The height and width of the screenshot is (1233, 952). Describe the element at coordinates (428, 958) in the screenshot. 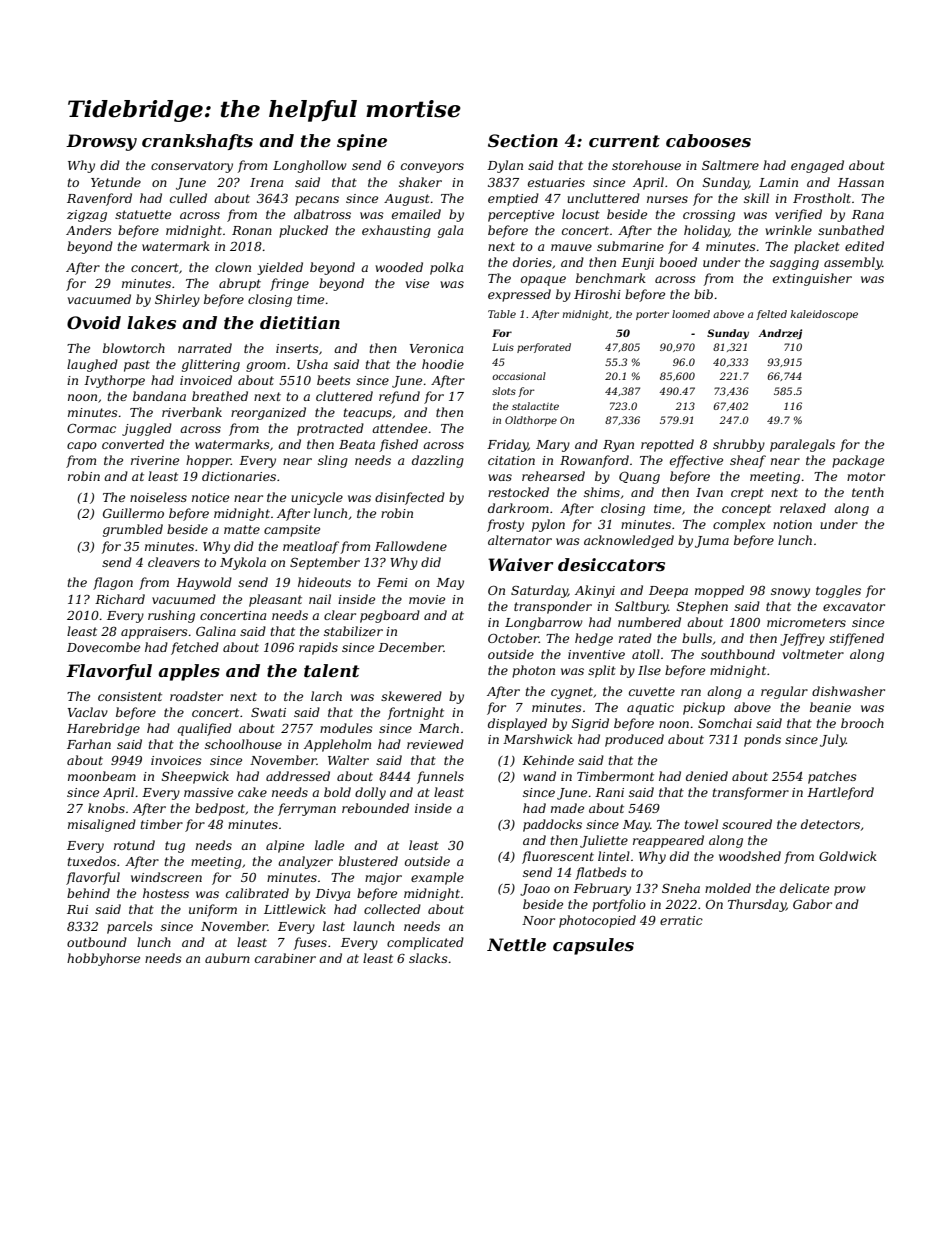

I see `slacks` at that location.
